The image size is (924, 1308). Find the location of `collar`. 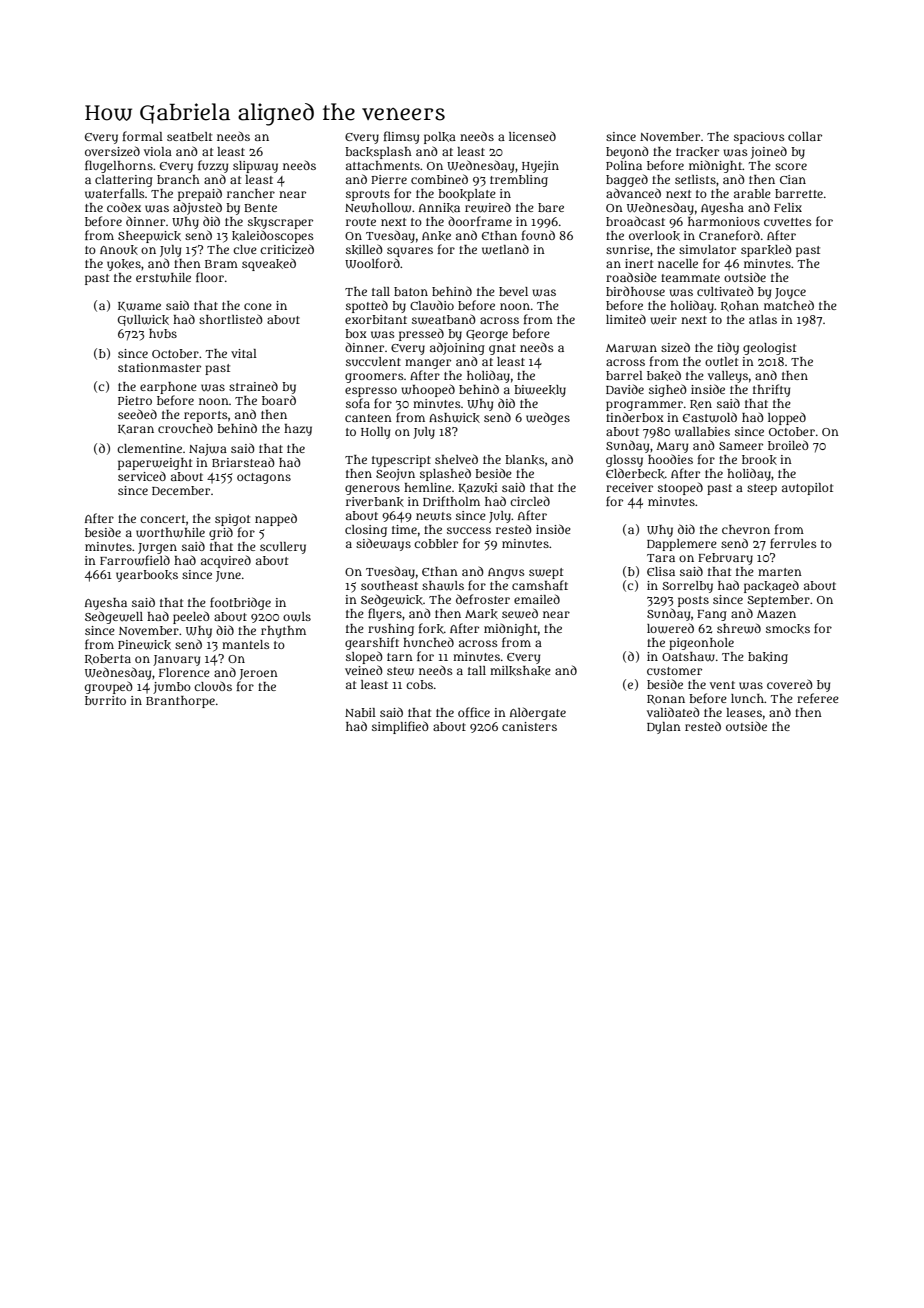

collar is located at coordinates (805, 136).
